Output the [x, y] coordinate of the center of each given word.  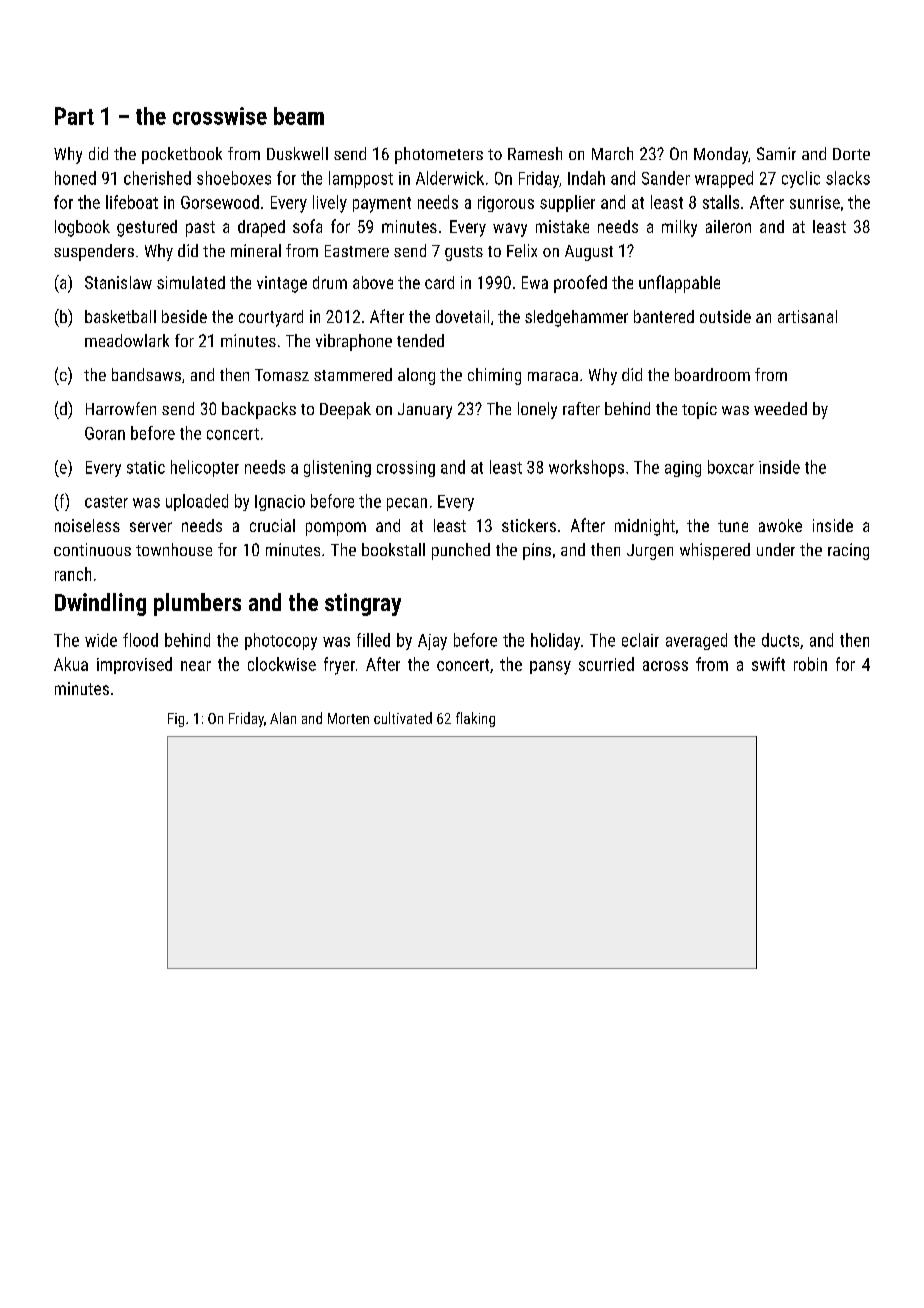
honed [75, 178]
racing [848, 551]
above [373, 282]
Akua [71, 664]
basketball [120, 316]
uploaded [197, 502]
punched [461, 551]
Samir [776, 153]
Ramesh [535, 153]
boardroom [712, 374]
